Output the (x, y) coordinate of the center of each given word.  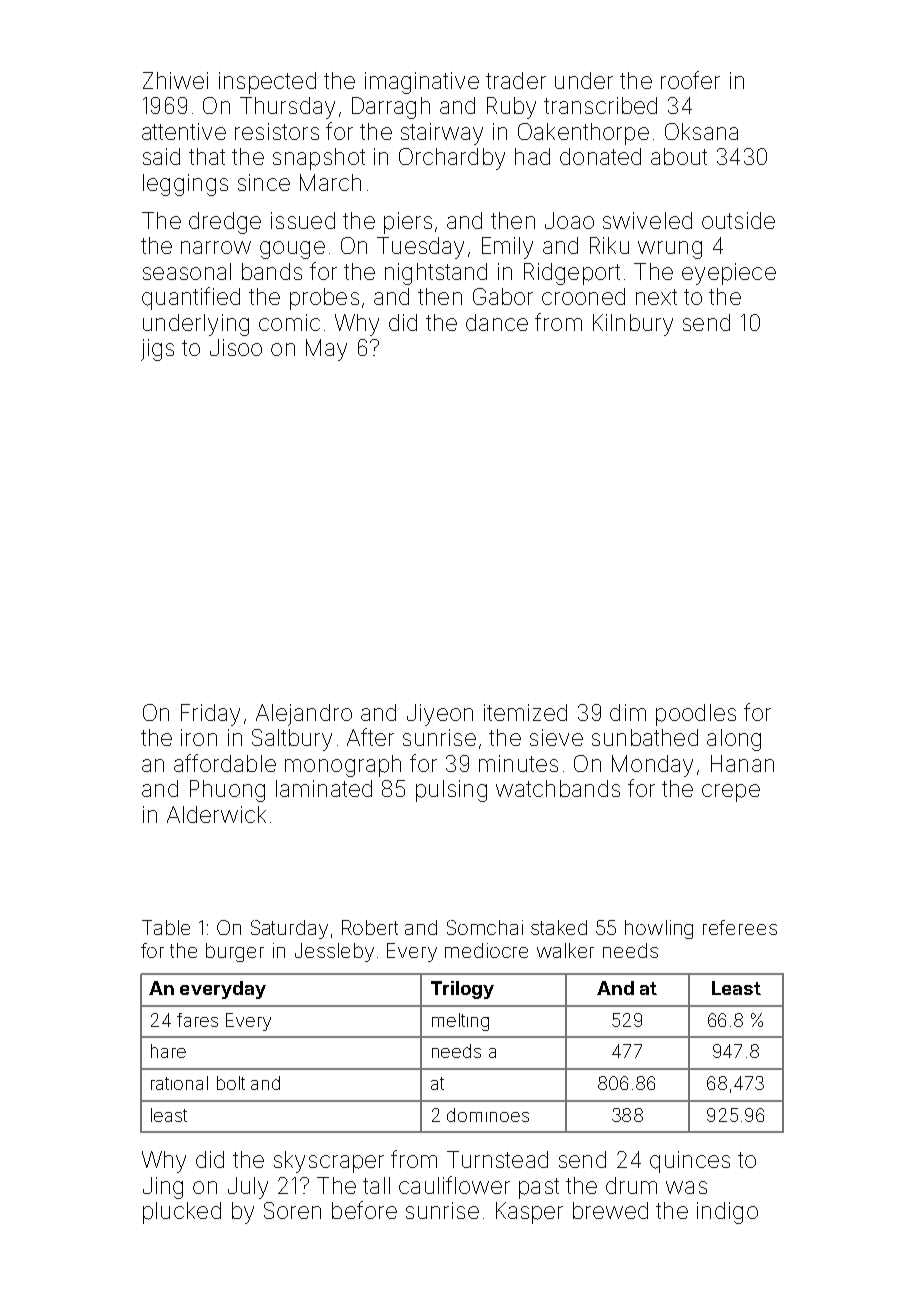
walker (565, 950)
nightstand (436, 274)
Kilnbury (633, 325)
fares (197, 1020)
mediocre (486, 950)
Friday (210, 715)
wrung (670, 250)
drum (631, 1185)
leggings (185, 185)
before (364, 1210)
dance (497, 322)
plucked (182, 1213)
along (734, 740)
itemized (525, 712)
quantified (191, 298)
